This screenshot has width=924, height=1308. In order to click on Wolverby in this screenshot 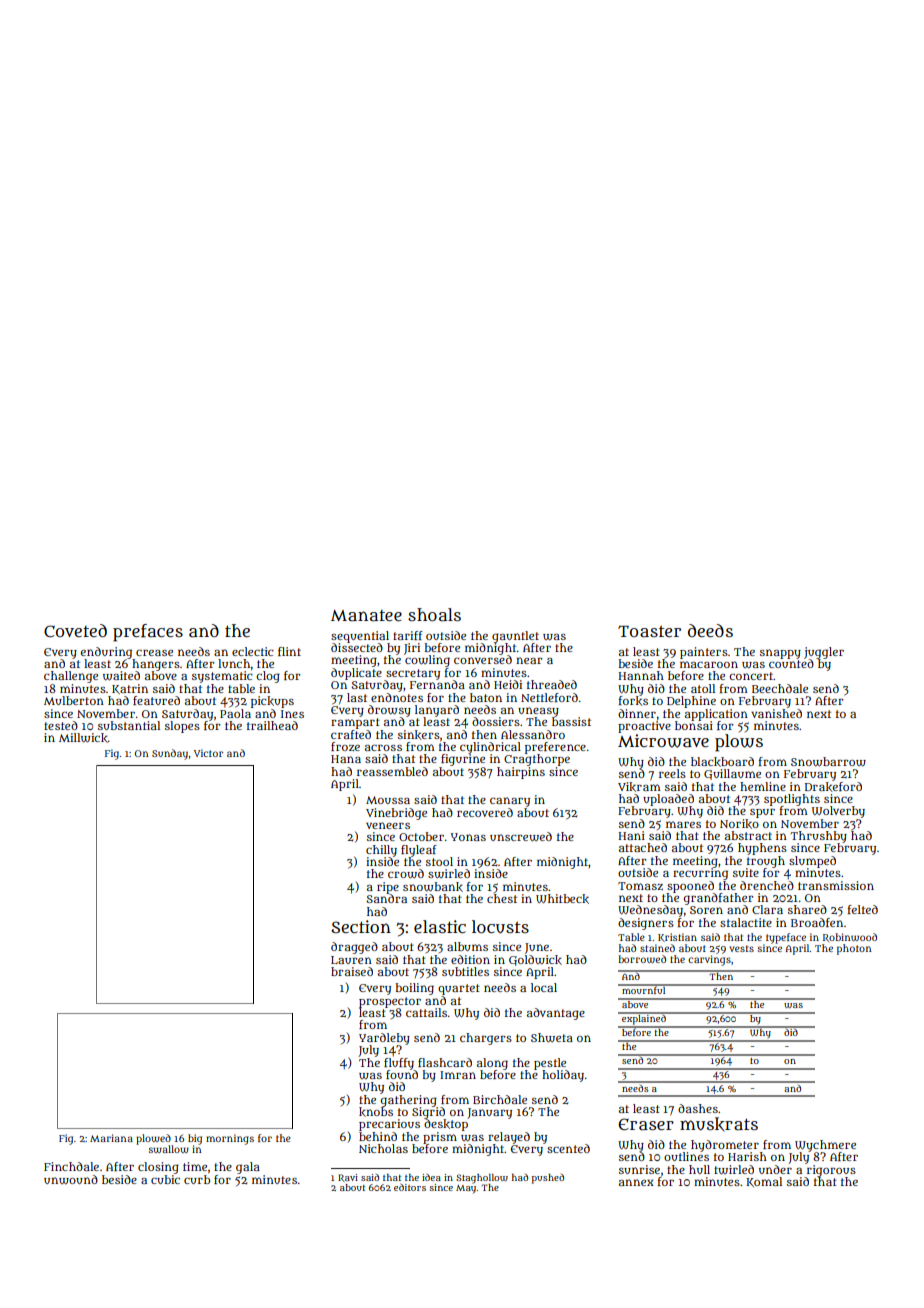, I will do `click(838, 812)`.
